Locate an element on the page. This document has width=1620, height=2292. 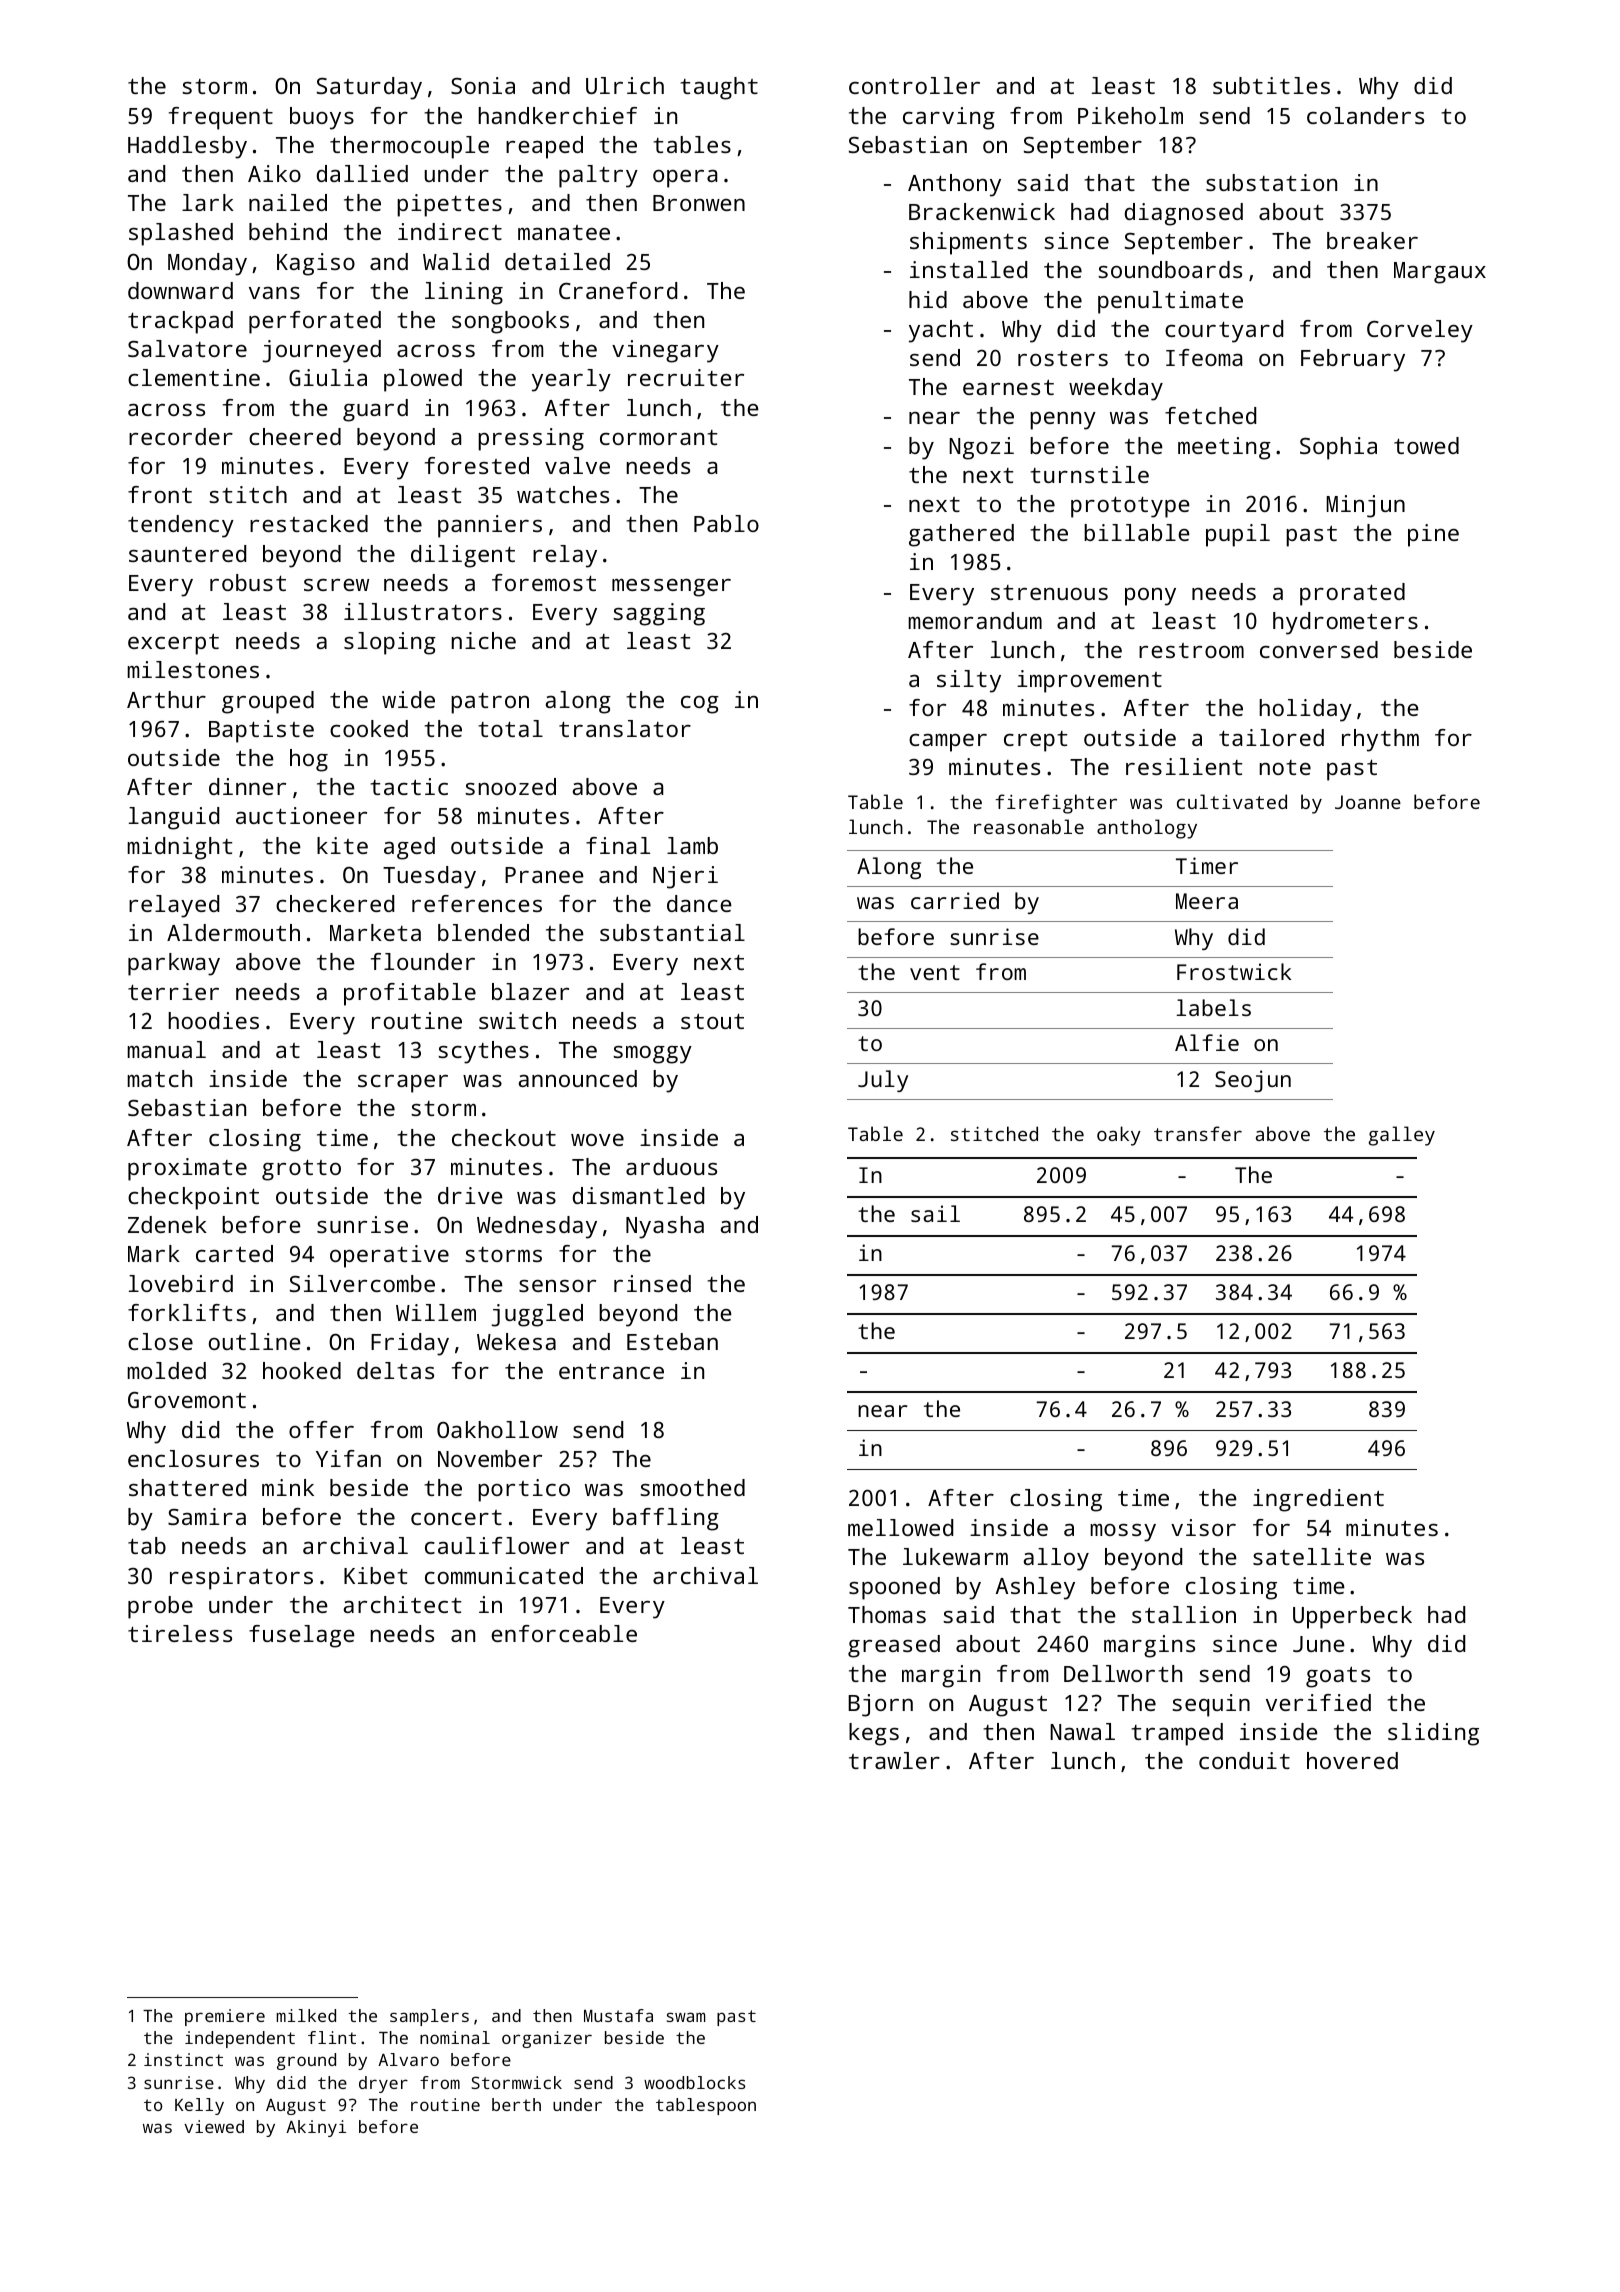
taught is located at coordinates (719, 88).
